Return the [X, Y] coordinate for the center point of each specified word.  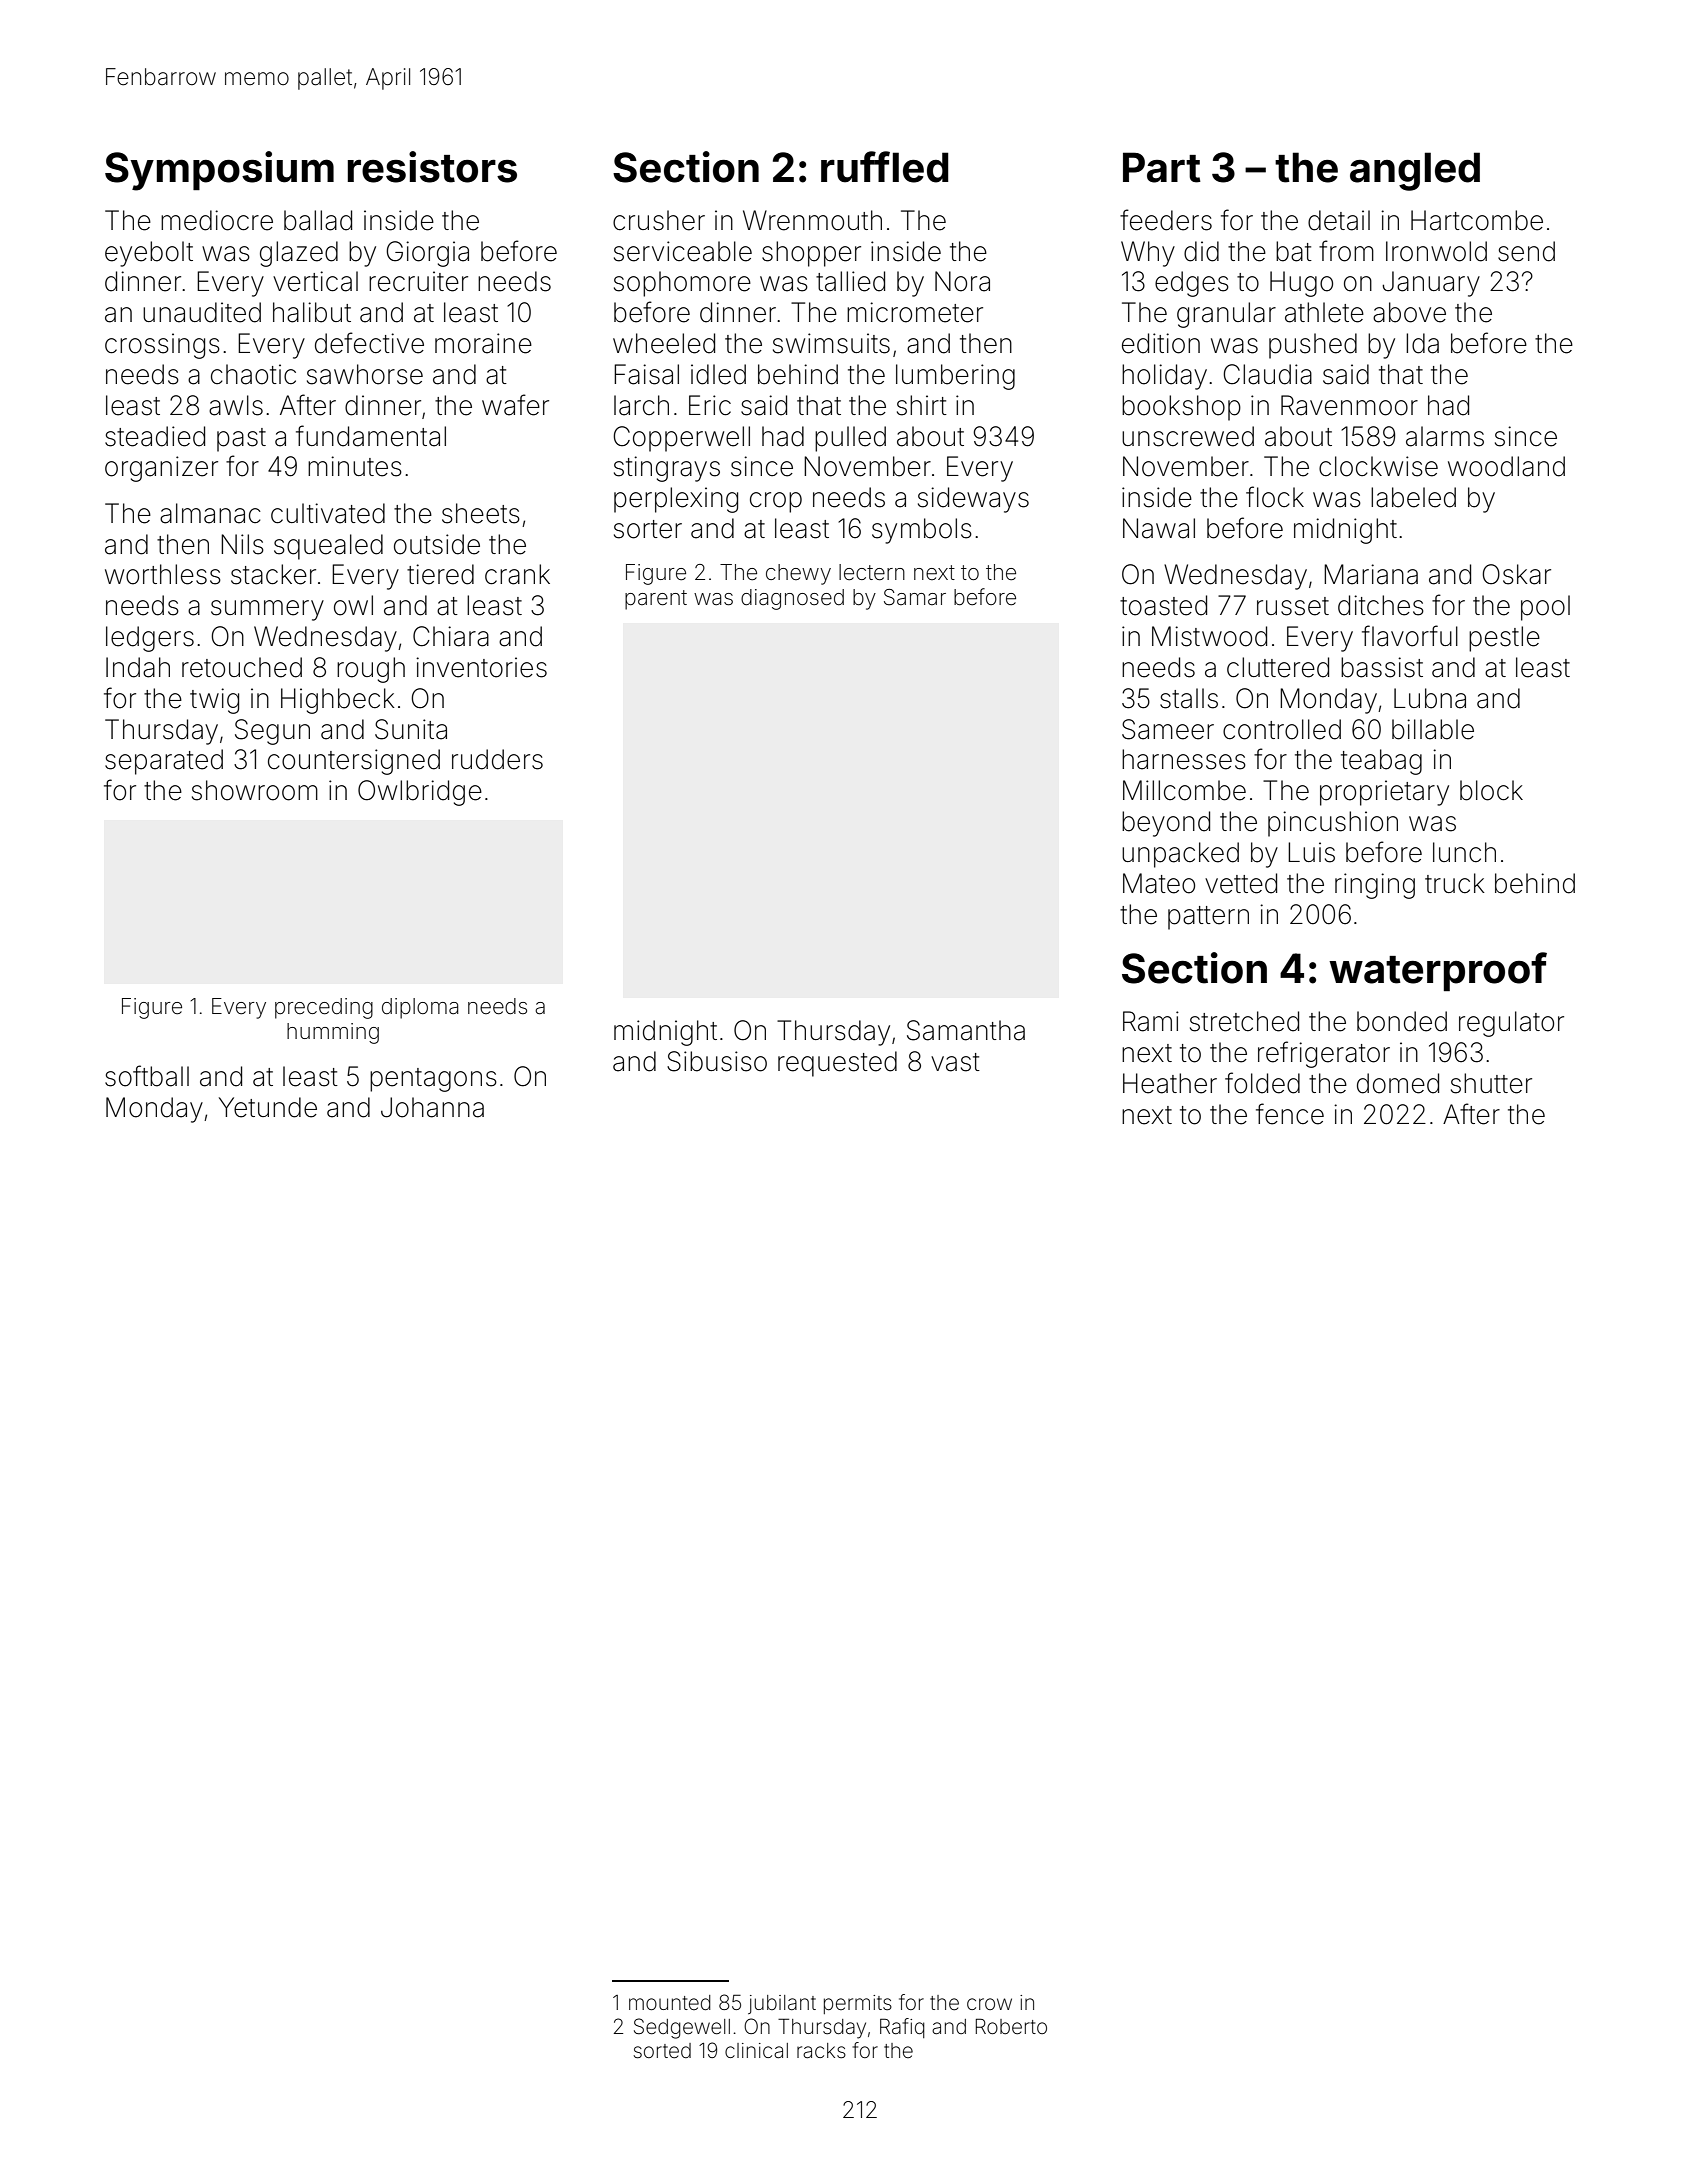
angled [1415, 171]
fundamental [371, 436]
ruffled [885, 167]
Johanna [432, 1107]
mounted [670, 2002]
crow [989, 2004]
